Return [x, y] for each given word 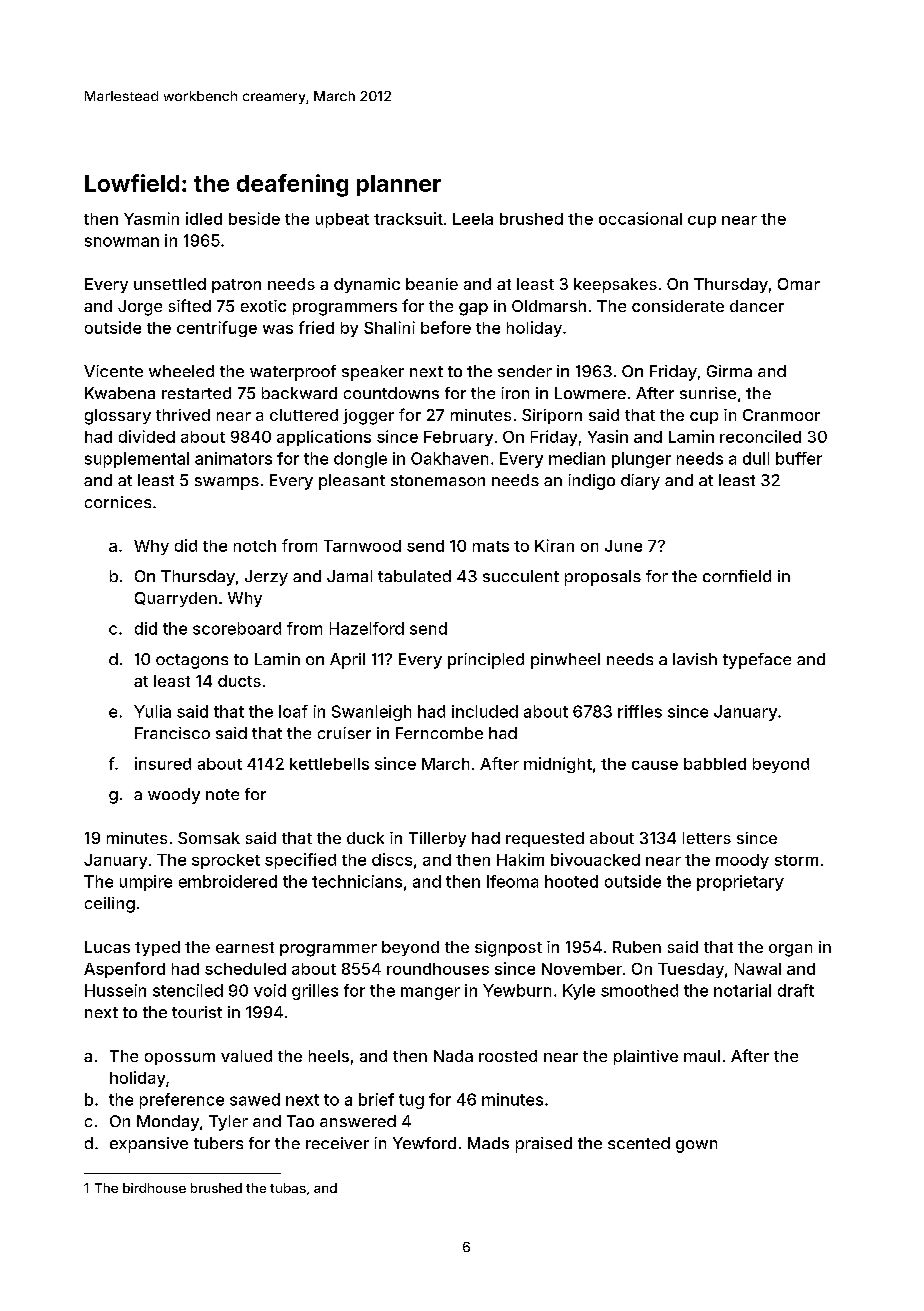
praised [544, 1145]
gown [696, 1146]
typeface [757, 661]
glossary [118, 417]
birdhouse [154, 1188]
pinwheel [565, 661]
